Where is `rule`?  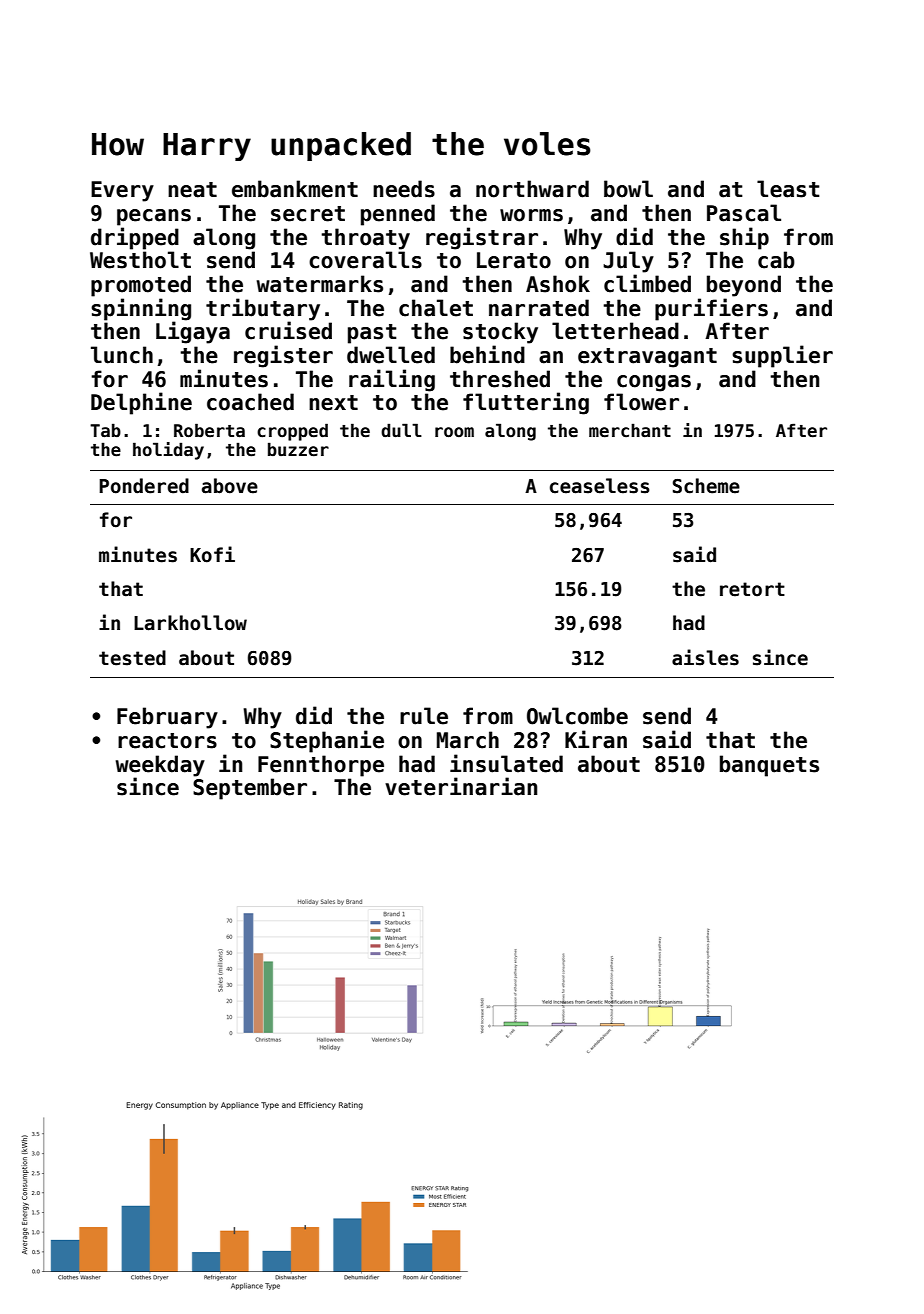
rule is located at coordinates (424, 716).
